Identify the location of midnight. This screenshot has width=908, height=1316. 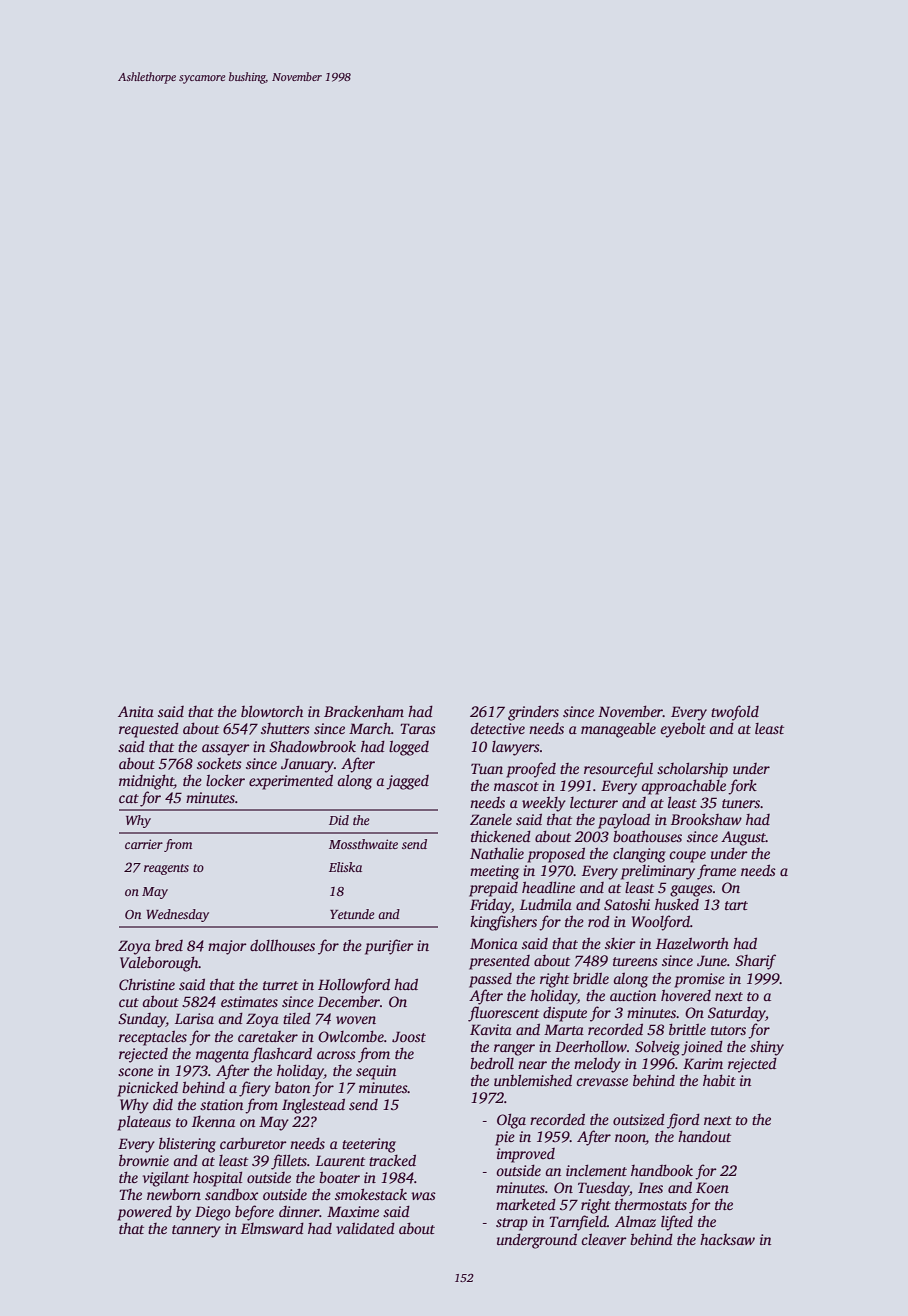
(146, 782).
